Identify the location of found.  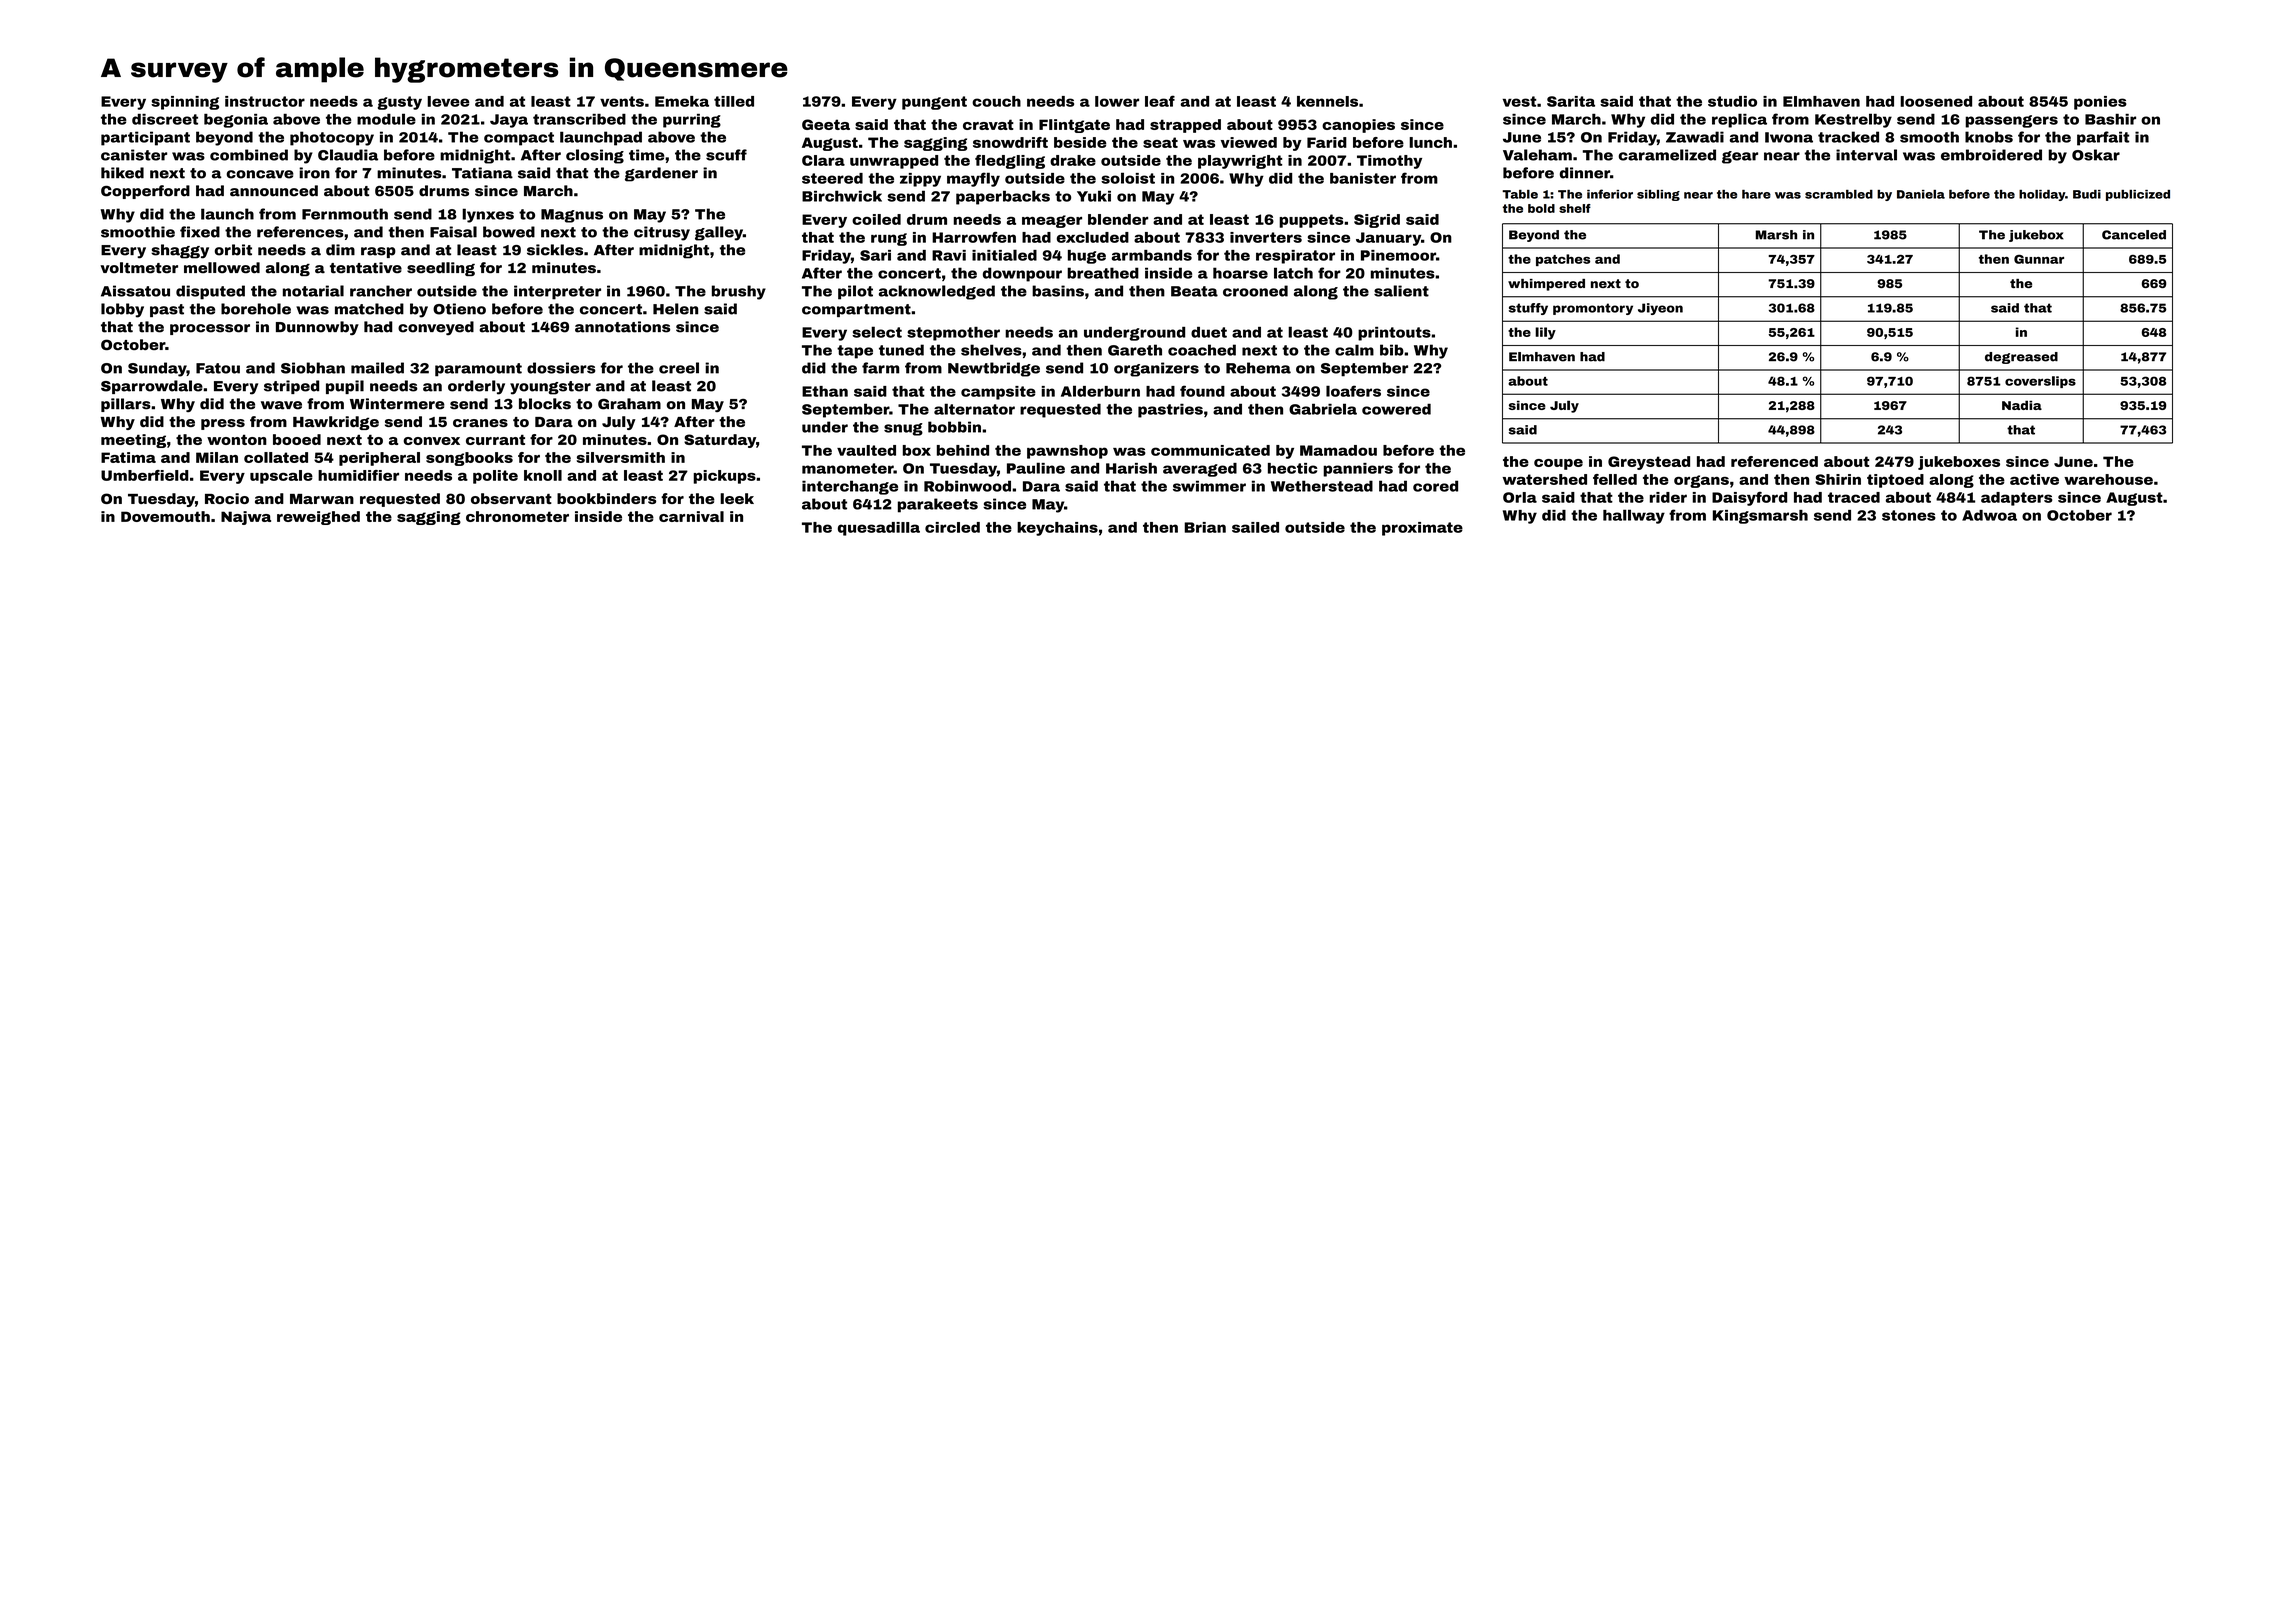
(1202, 391).
